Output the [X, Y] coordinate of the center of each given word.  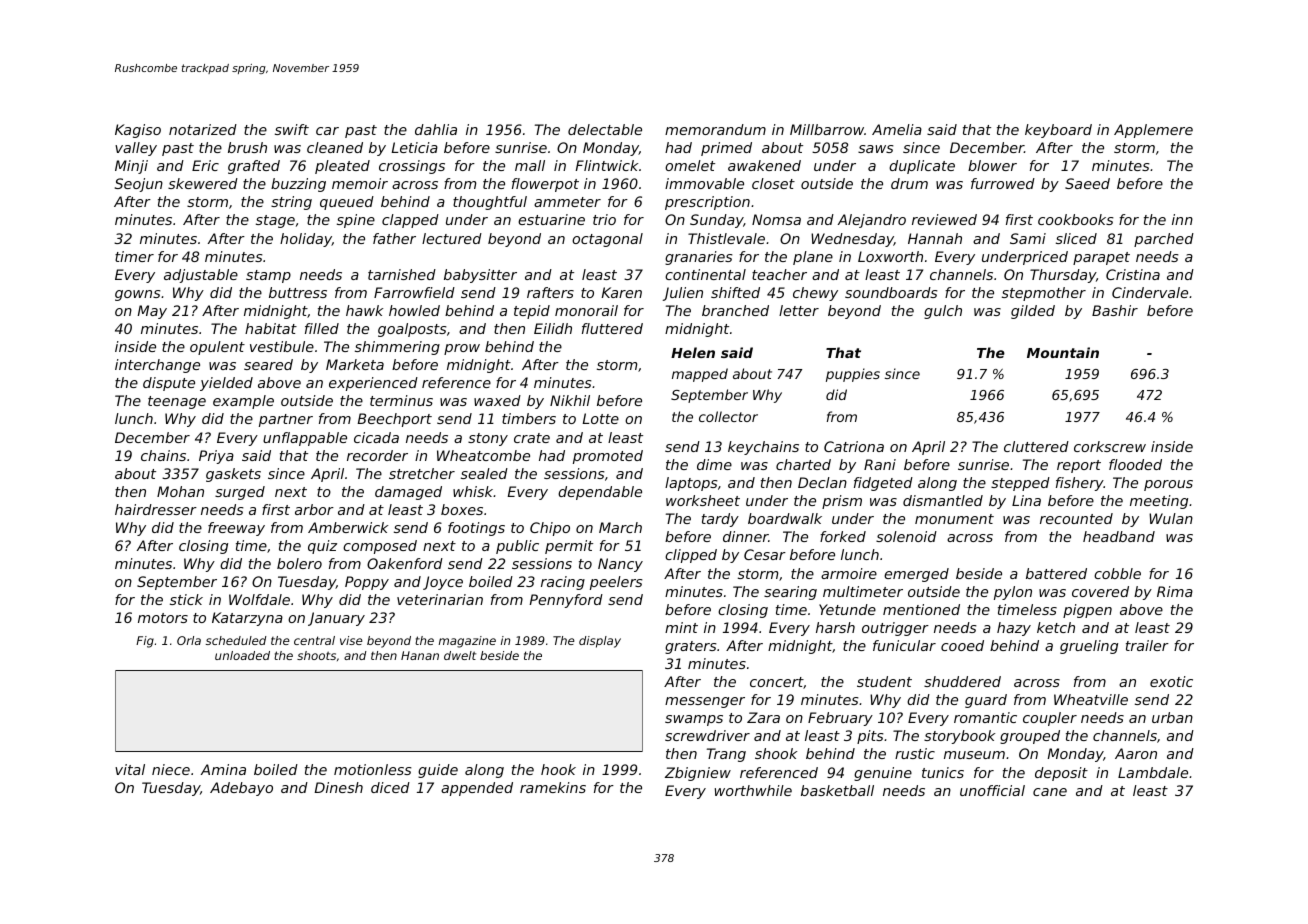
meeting [1159, 502]
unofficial [992, 790]
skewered [203, 183]
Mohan [180, 491]
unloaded [242, 655]
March [620, 527]
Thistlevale [726, 238]
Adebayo [241, 789]
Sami [1028, 238]
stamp [268, 276]
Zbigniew [698, 774]
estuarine [551, 219]
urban [1172, 717]
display [600, 642]
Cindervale [1150, 292]
